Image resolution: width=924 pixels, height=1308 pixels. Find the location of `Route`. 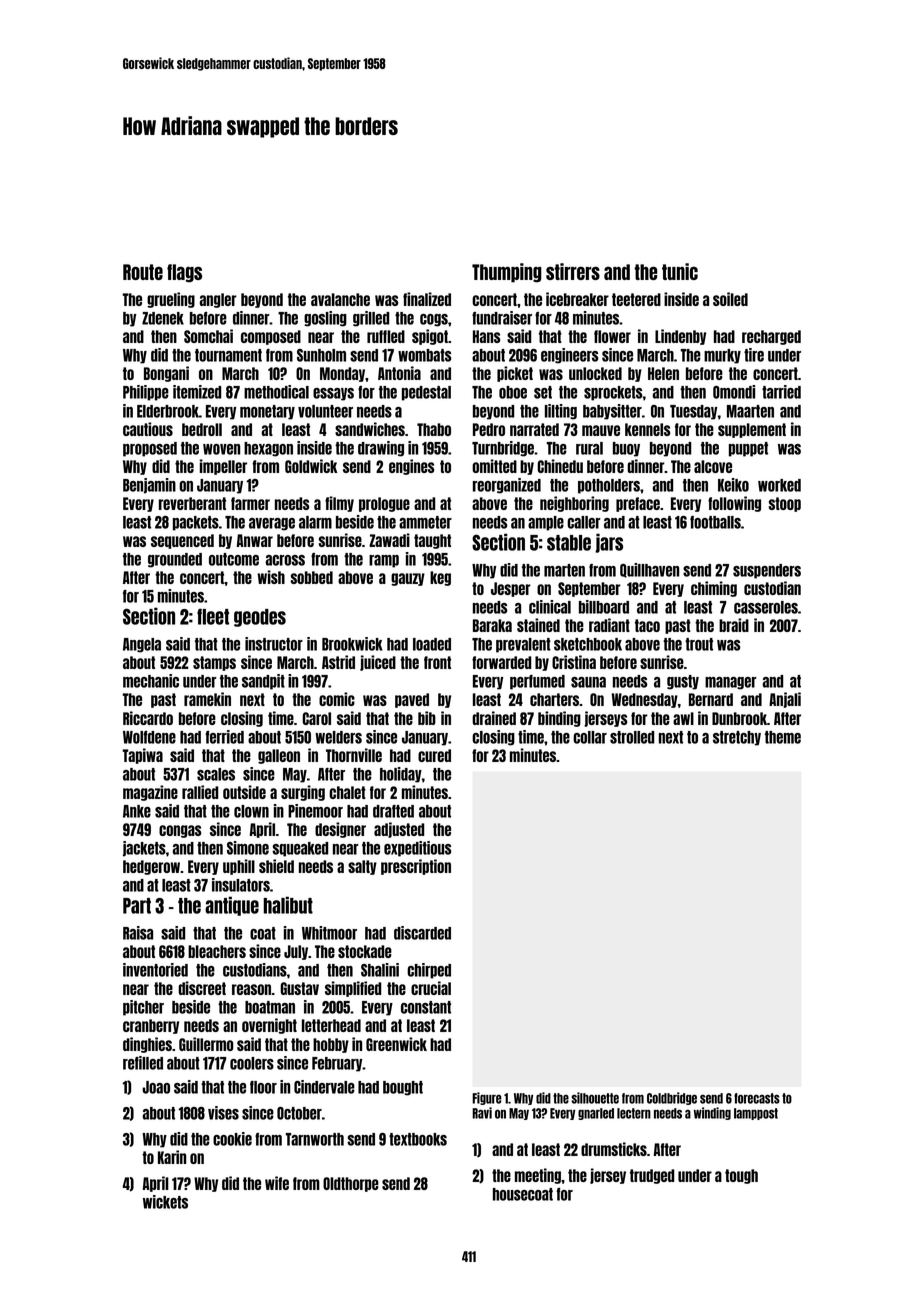

Route is located at coordinates (143, 272).
